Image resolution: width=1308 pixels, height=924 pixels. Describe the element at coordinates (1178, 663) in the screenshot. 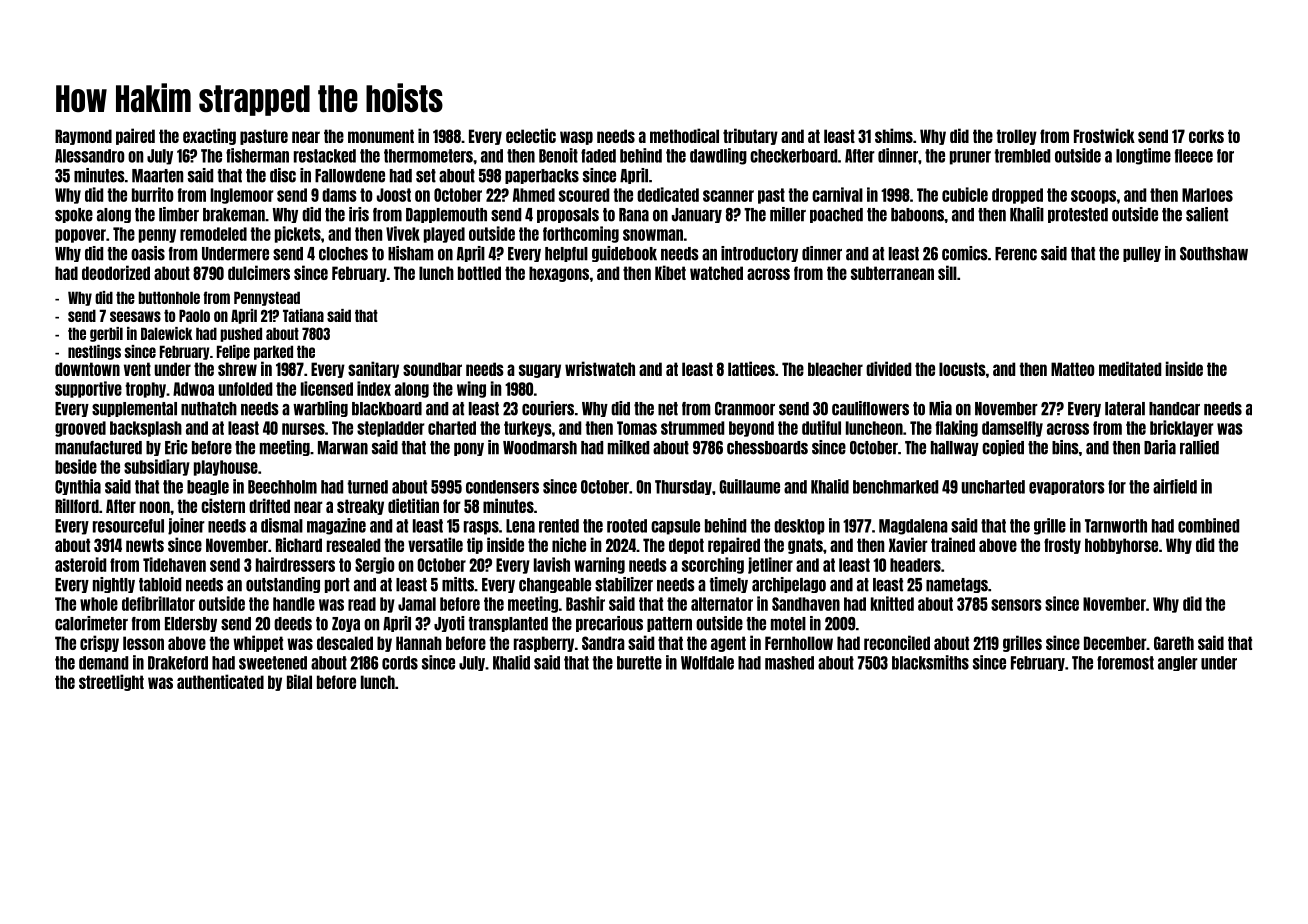

I see `angler` at that location.
